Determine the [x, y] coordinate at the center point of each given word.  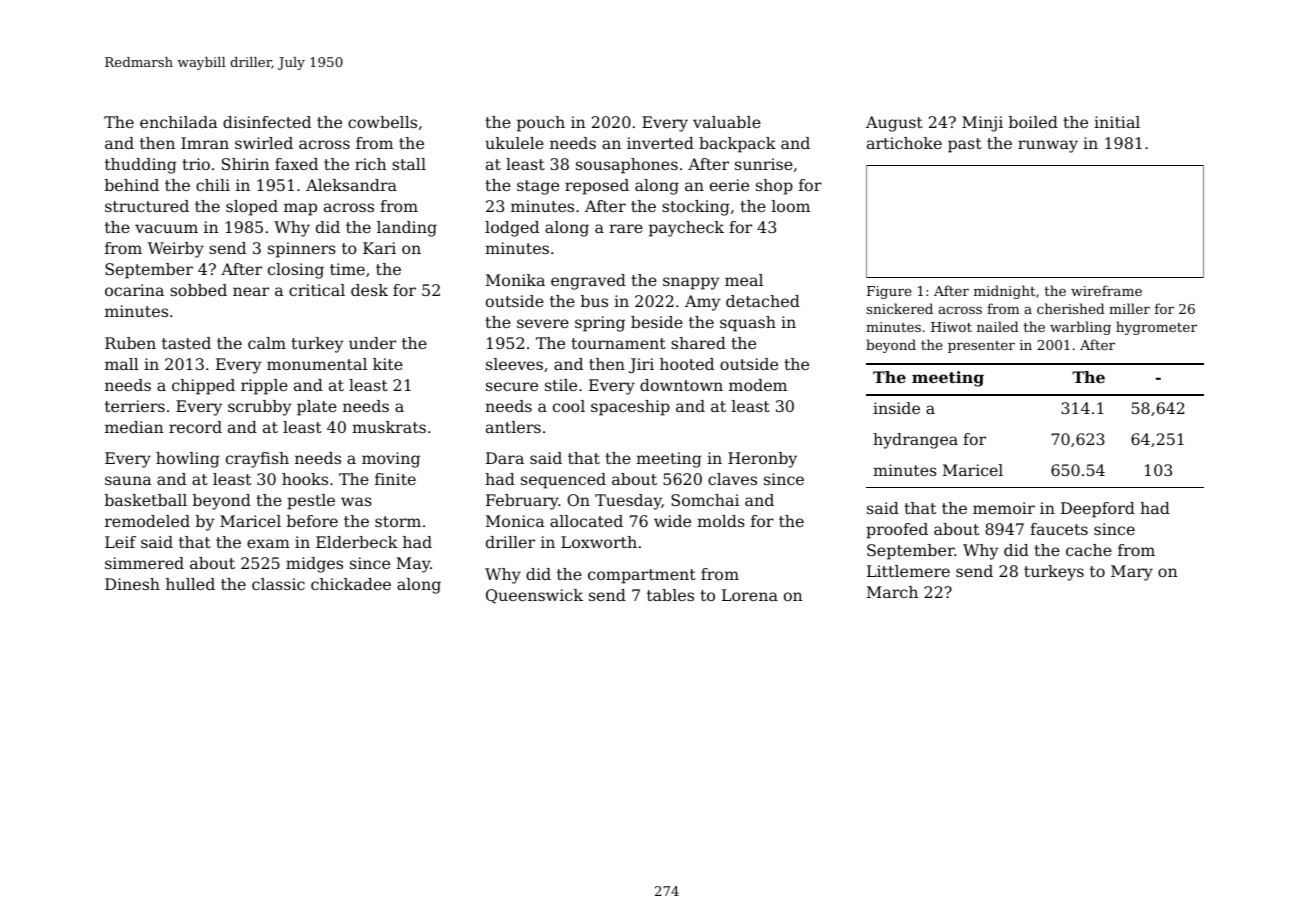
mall [122, 364]
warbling [1080, 328]
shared [698, 343]
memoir [1004, 508]
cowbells [382, 122]
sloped [252, 208]
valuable [727, 122]
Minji [982, 124]
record [195, 427]
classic [278, 584]
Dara [505, 458]
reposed [597, 187]
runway [1048, 146]
